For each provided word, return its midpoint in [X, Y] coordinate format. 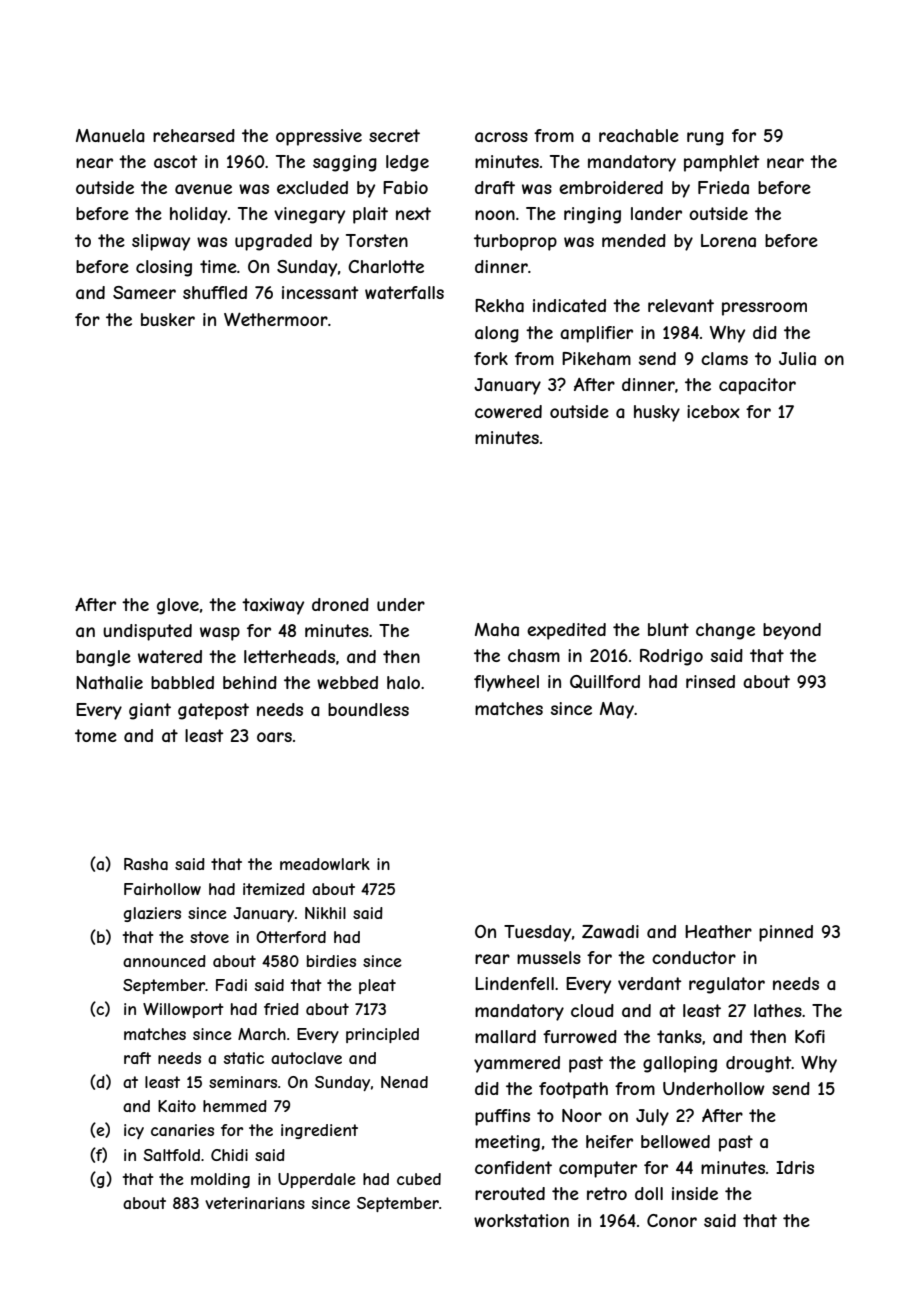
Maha [497, 629]
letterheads [289, 656]
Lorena [728, 240]
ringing [592, 215]
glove [178, 606]
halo [403, 682]
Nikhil [325, 913]
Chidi [229, 1155]
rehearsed [194, 135]
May [617, 710]
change [725, 631]
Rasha [146, 864]
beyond [792, 631]
